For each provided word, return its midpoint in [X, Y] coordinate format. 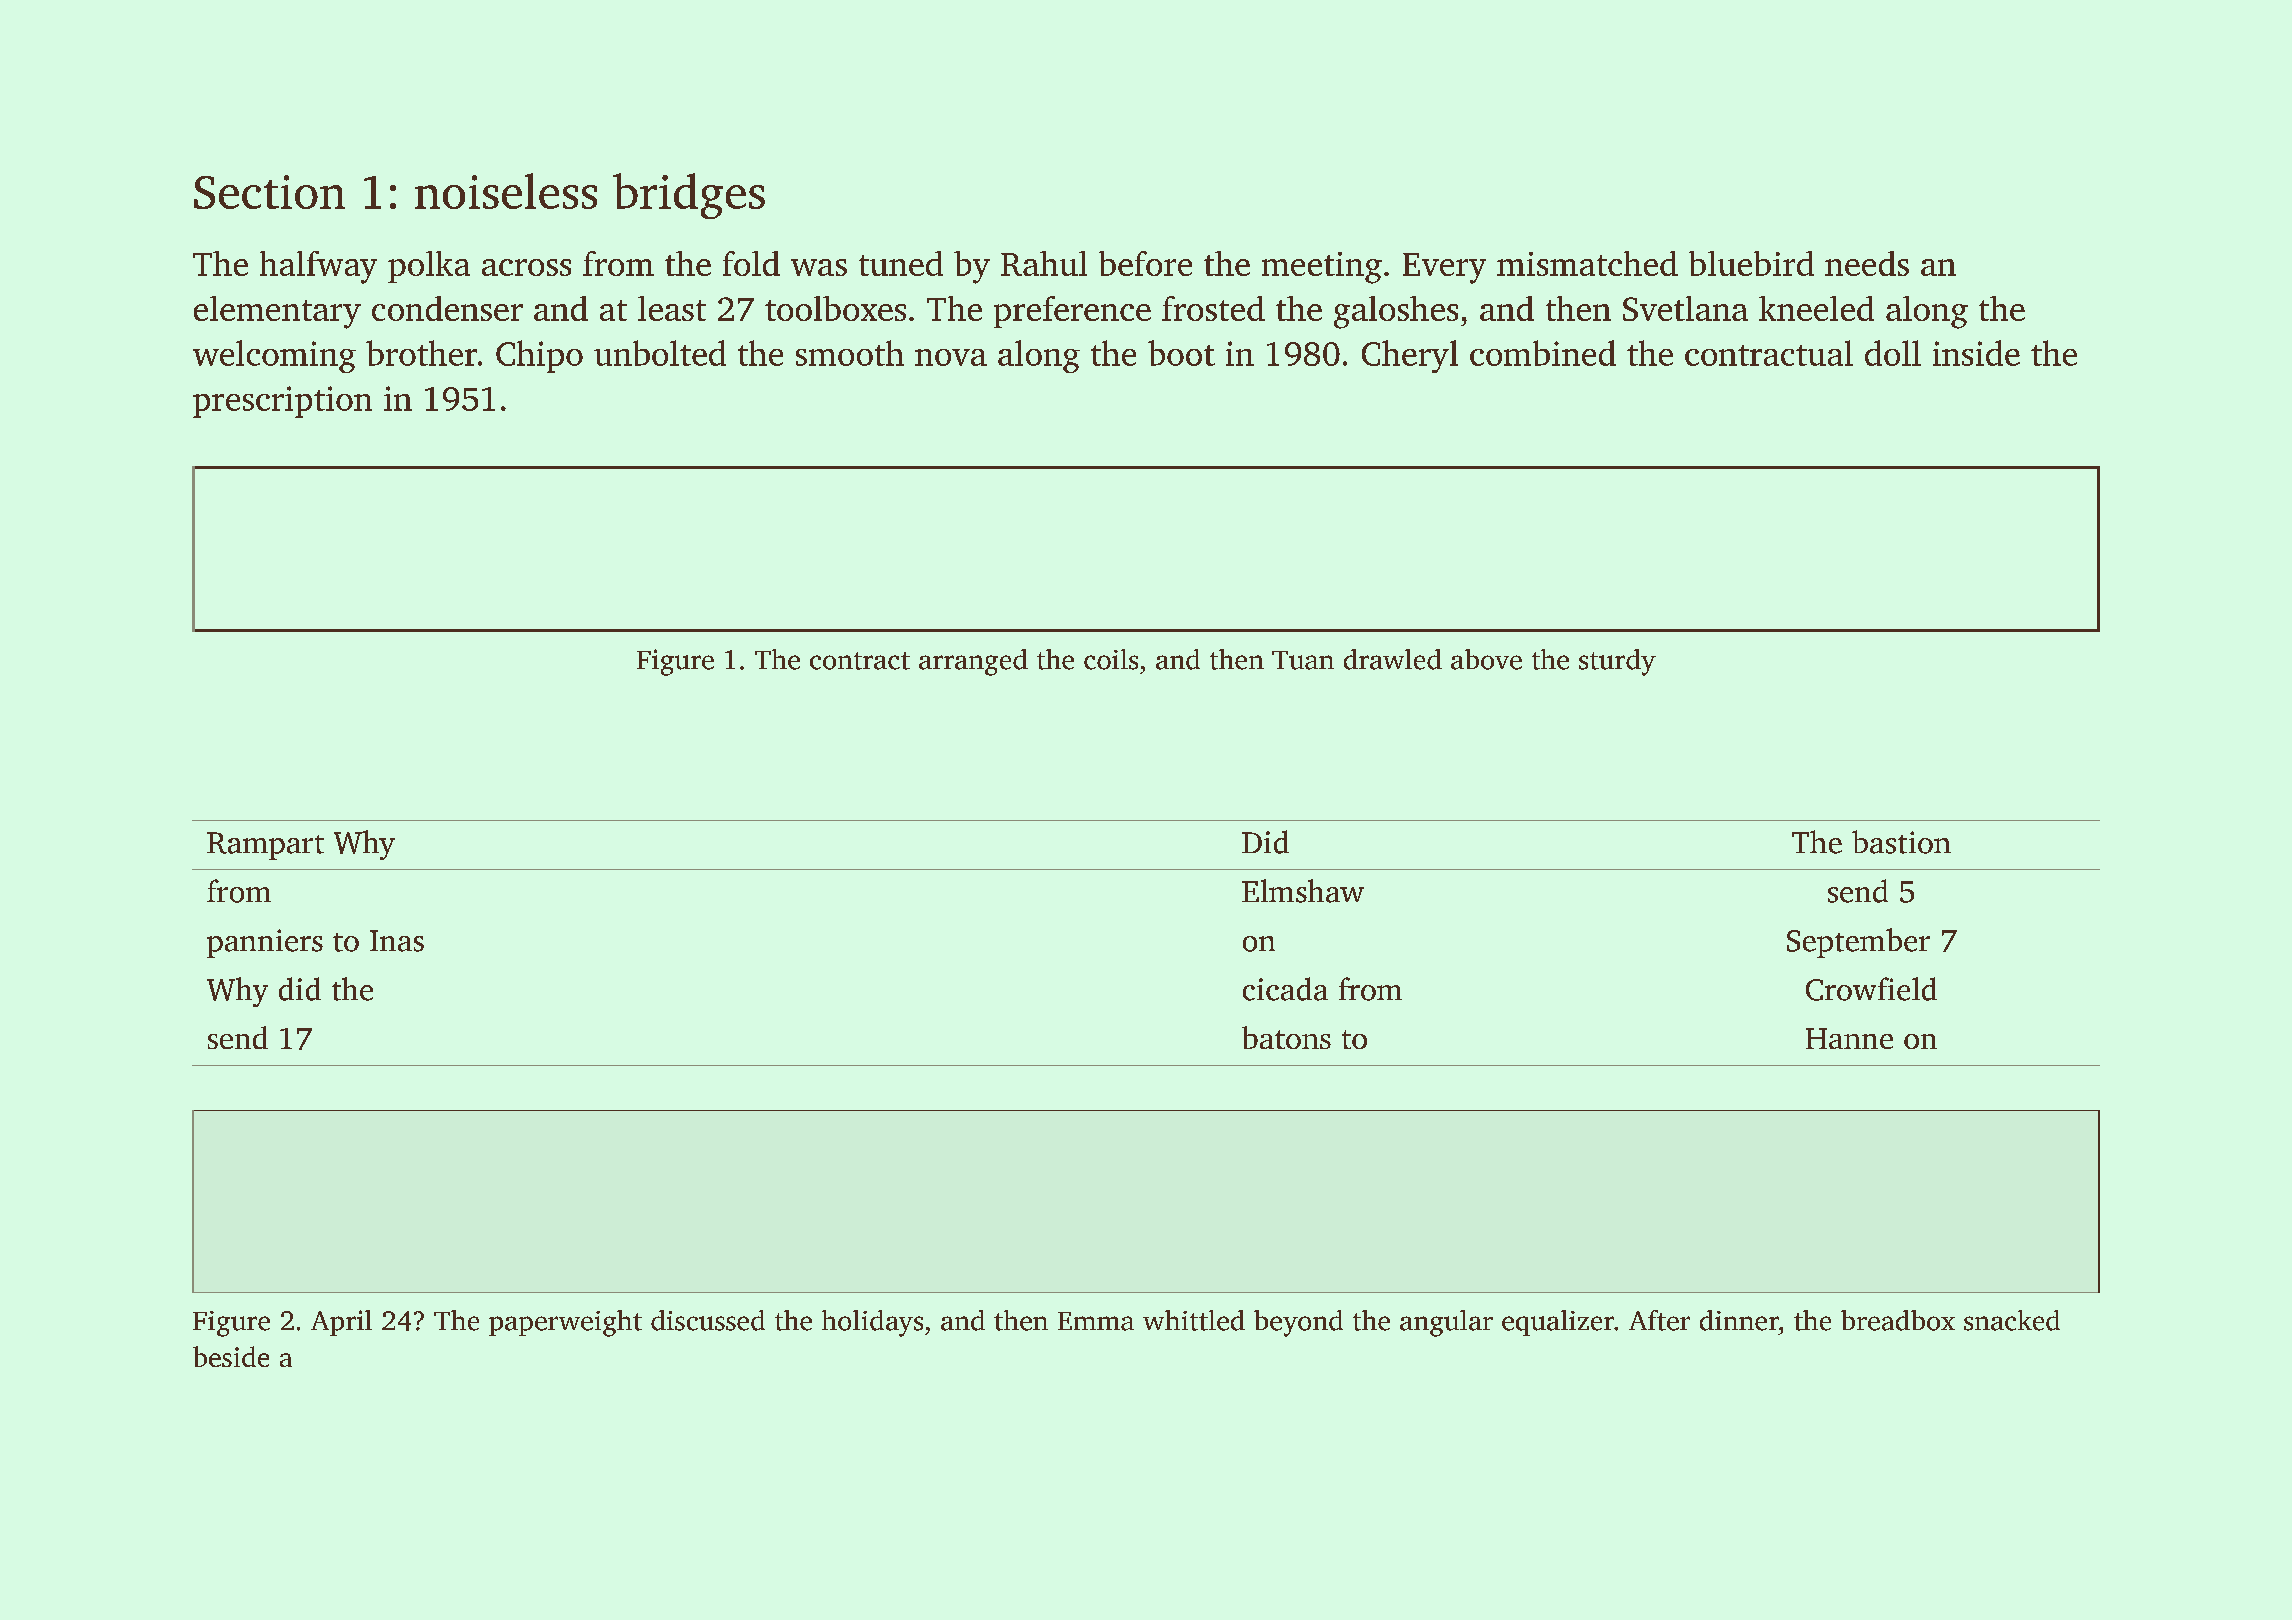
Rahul [1044, 263]
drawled [1393, 659]
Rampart [265, 846]
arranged [973, 662]
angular [1446, 1323]
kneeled [1816, 308]
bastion [1901, 842]
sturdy [1617, 662]
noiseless [506, 191]
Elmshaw [1303, 891]
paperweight [565, 1323]
